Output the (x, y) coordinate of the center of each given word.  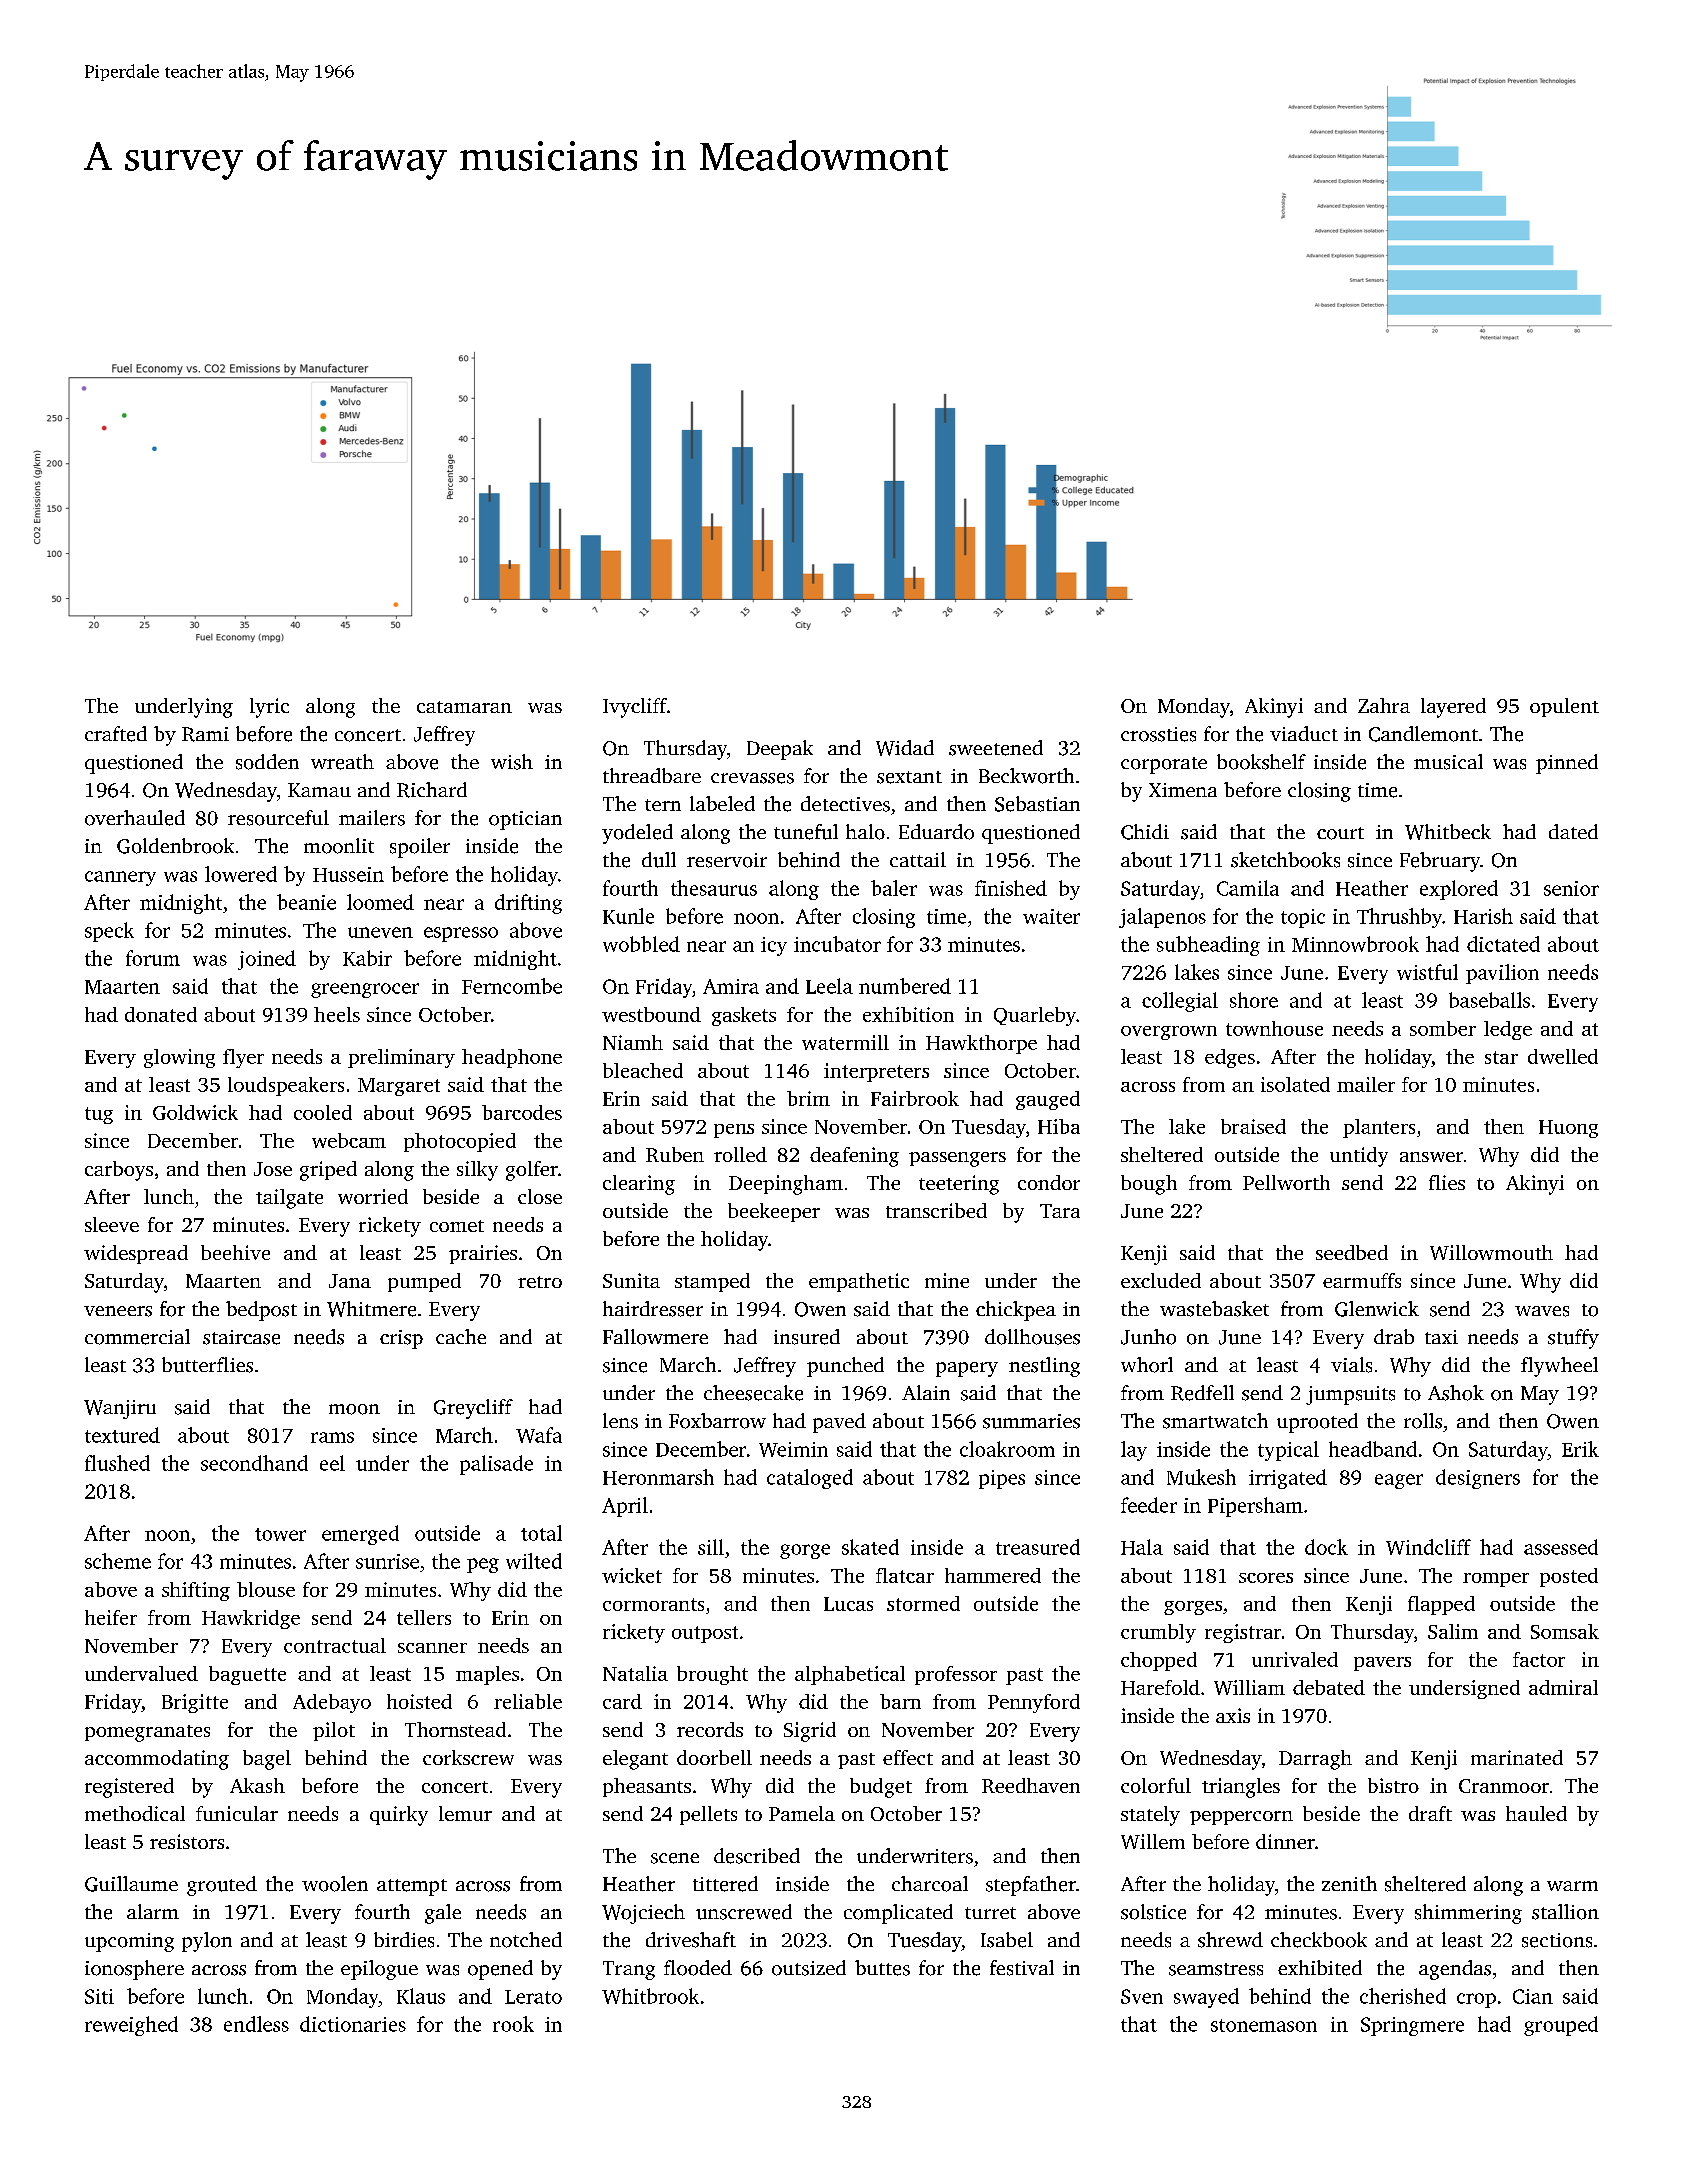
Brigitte (195, 1703)
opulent (1564, 707)
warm (1572, 1886)
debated (1329, 1687)
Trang (629, 1970)
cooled (323, 1112)
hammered (993, 1575)
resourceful (278, 818)
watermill (845, 1042)
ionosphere (134, 1970)
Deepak (780, 750)
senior (1571, 888)
